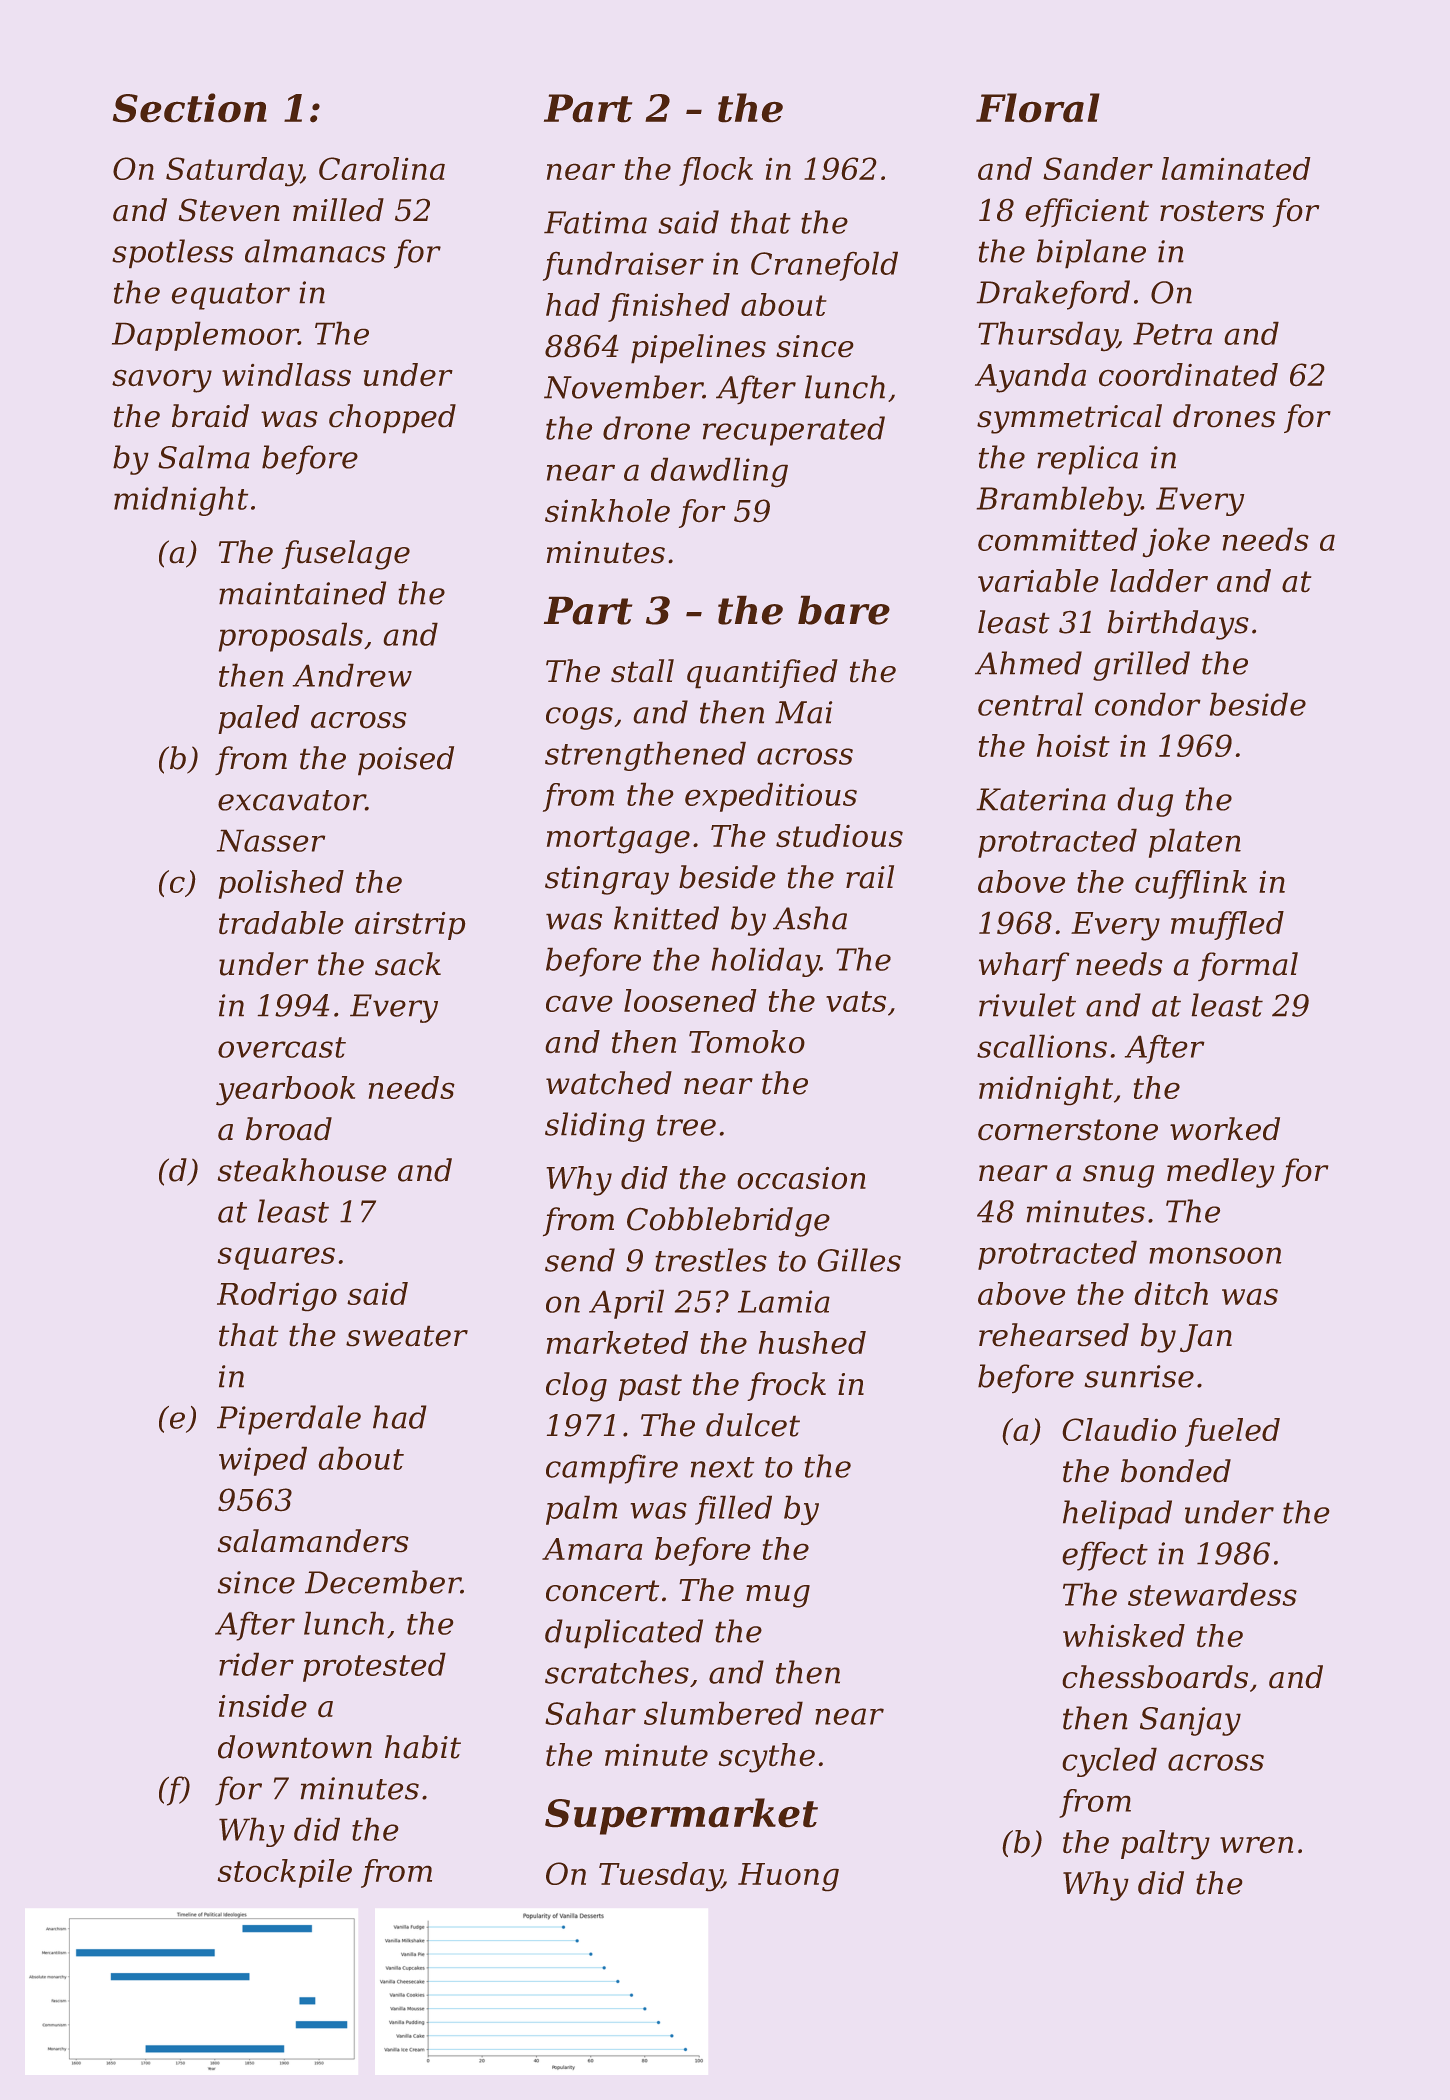 The image size is (1450, 2100). What do you see at coordinates (1118, 1176) in the document?
I see `snug` at bounding box center [1118, 1176].
